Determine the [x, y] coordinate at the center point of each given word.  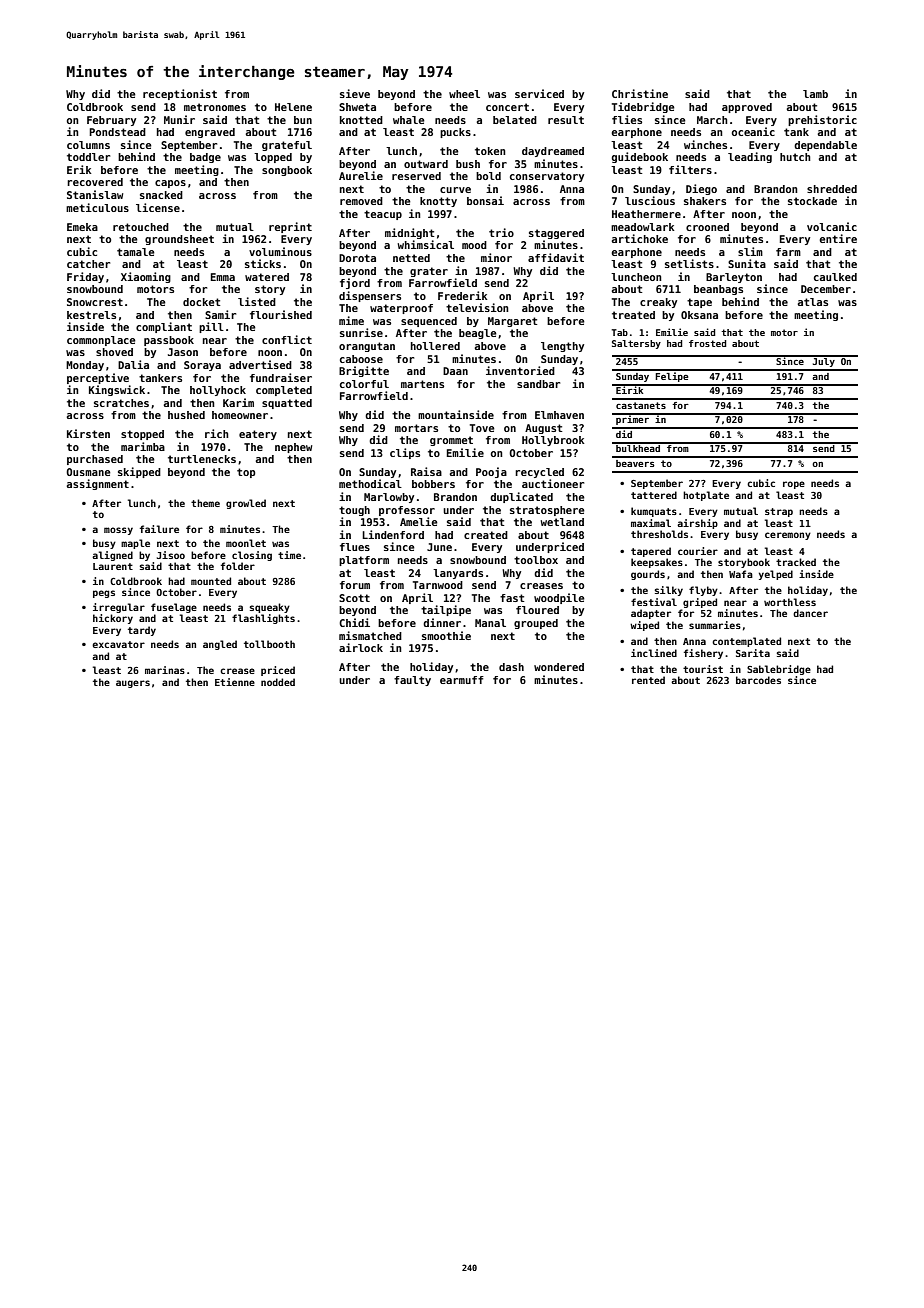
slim [750, 251]
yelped [776, 575]
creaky [658, 303]
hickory [113, 619]
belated [515, 120]
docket [202, 302]
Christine [640, 93]
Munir [179, 119]
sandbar [538, 384]
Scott [354, 598]
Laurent [113, 566]
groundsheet [179, 240]
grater [429, 272]
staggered [556, 234]
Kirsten [88, 433]
